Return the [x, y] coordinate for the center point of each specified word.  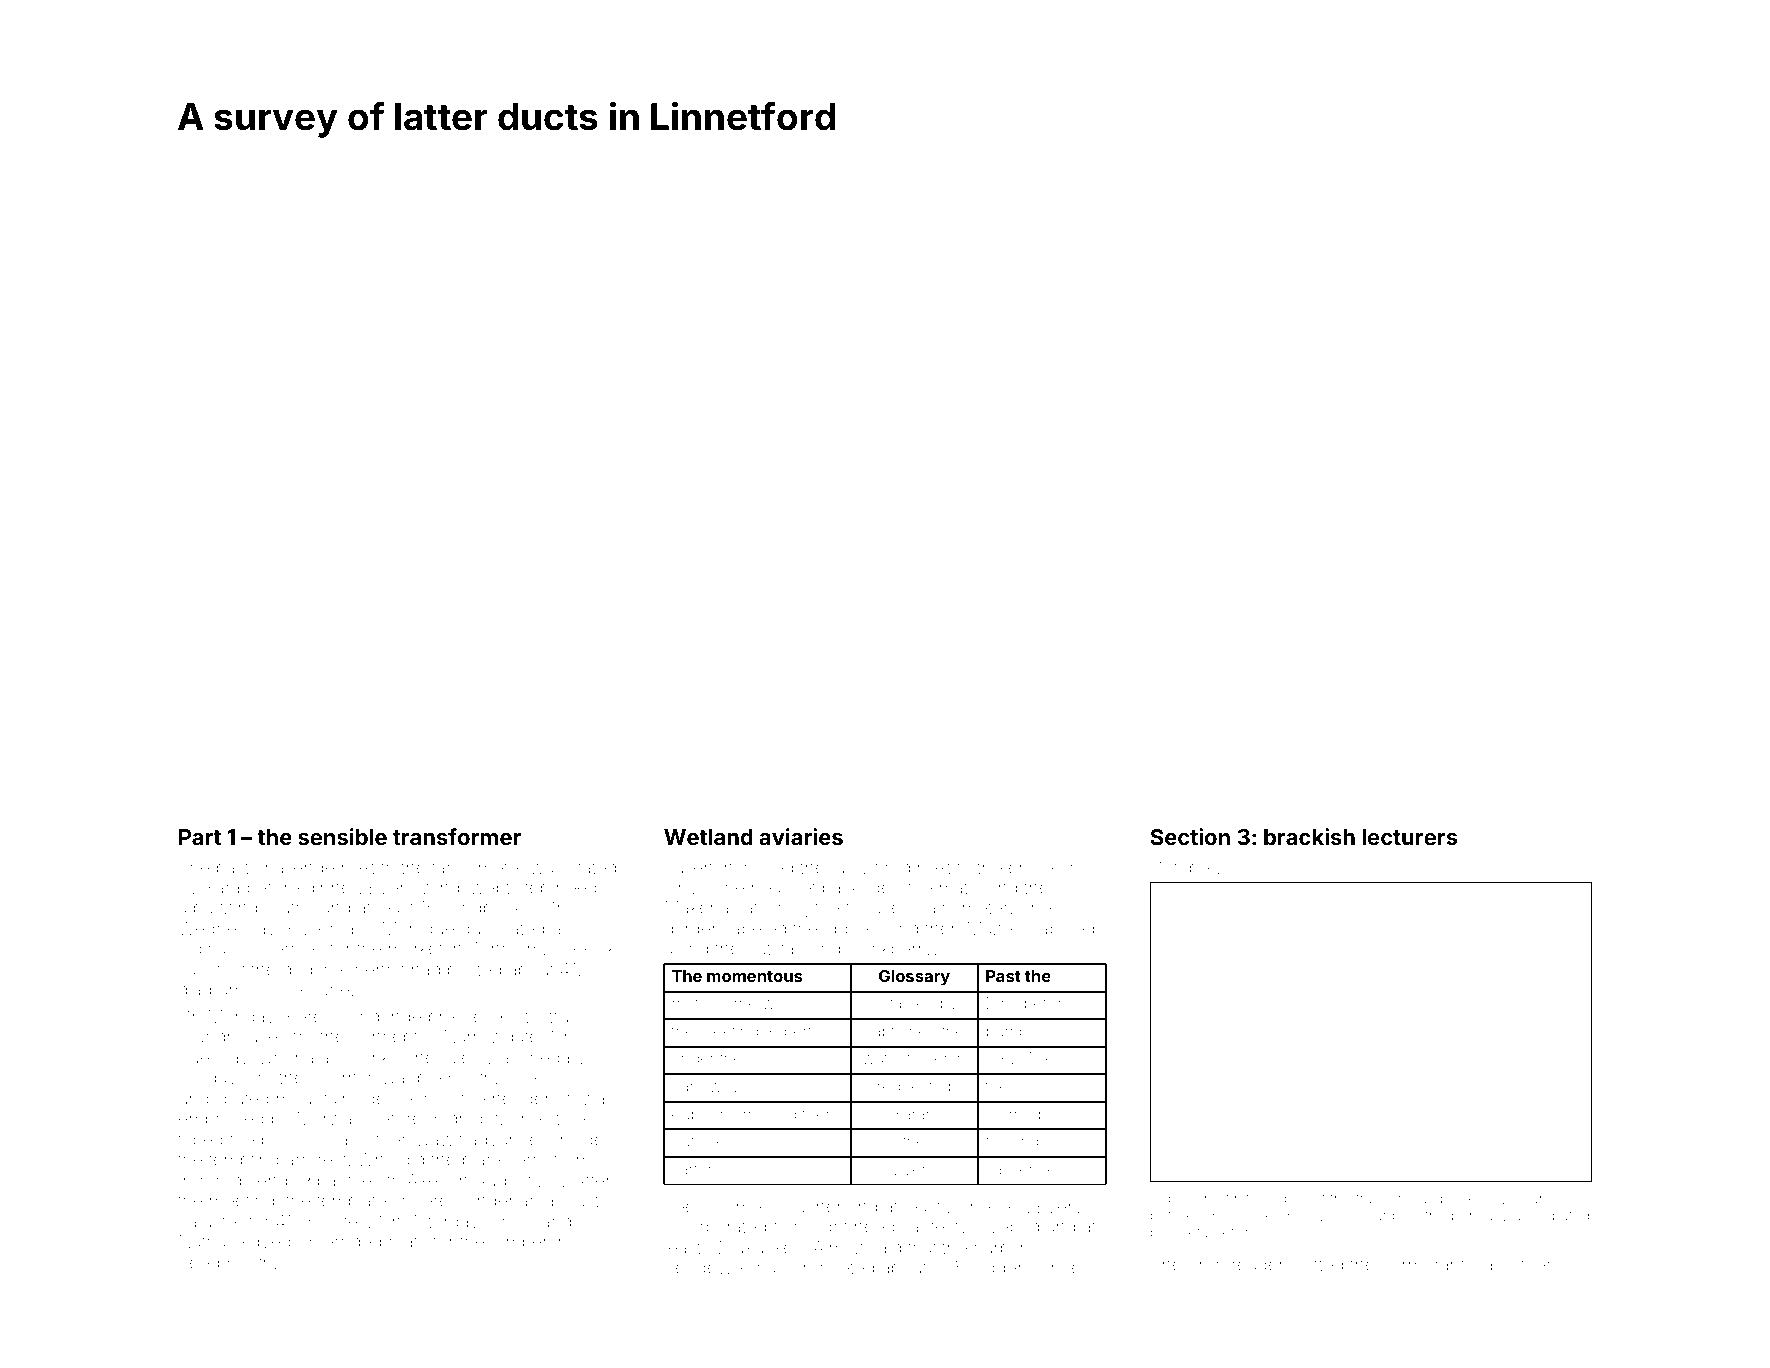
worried [1013, 1114]
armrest [316, 1160]
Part [200, 837]
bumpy [1012, 1034]
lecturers [1409, 837]
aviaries [801, 836]
